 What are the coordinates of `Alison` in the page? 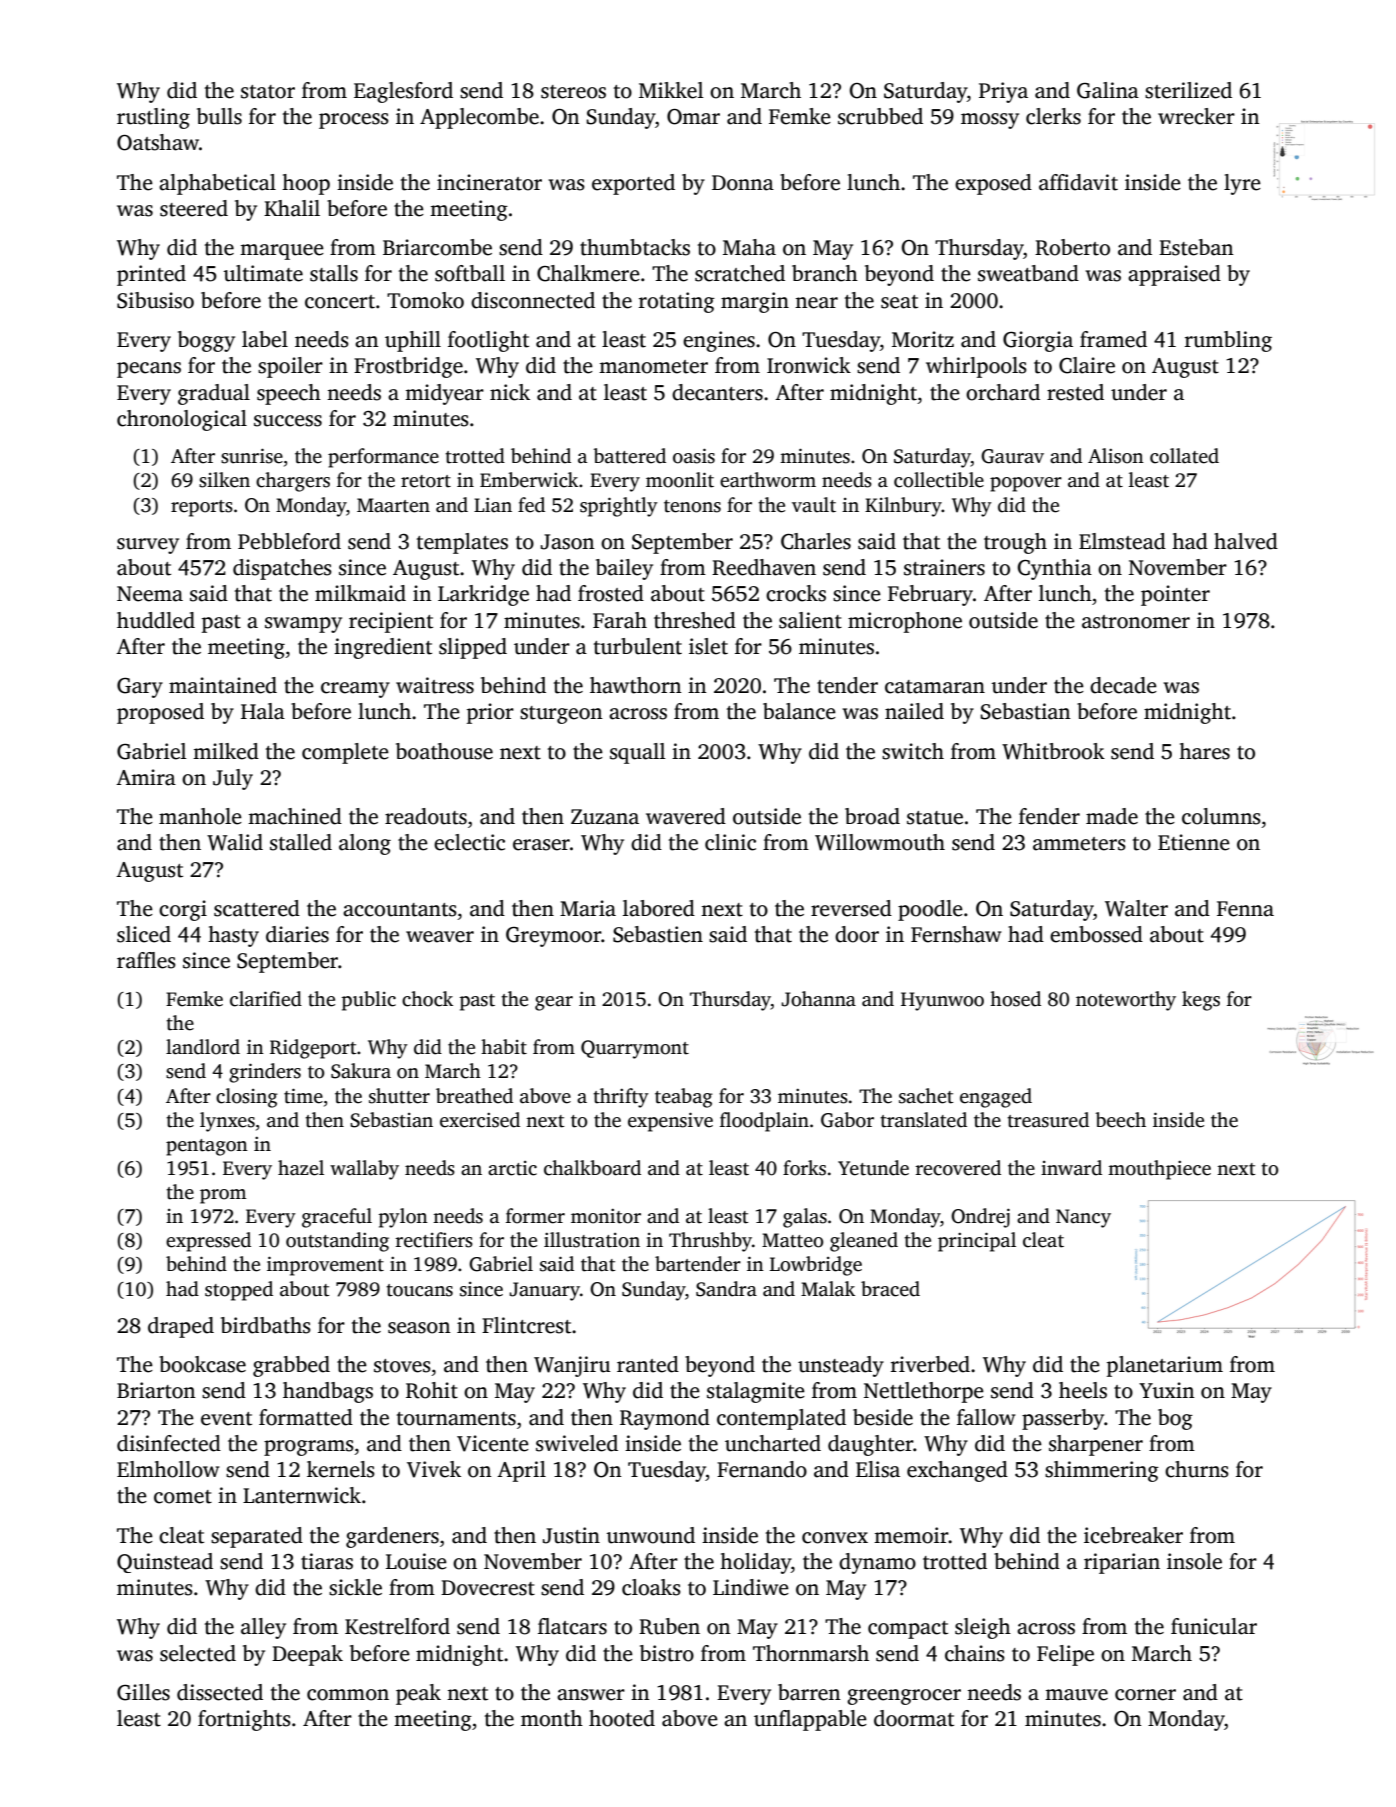 It's located at (1116, 456).
